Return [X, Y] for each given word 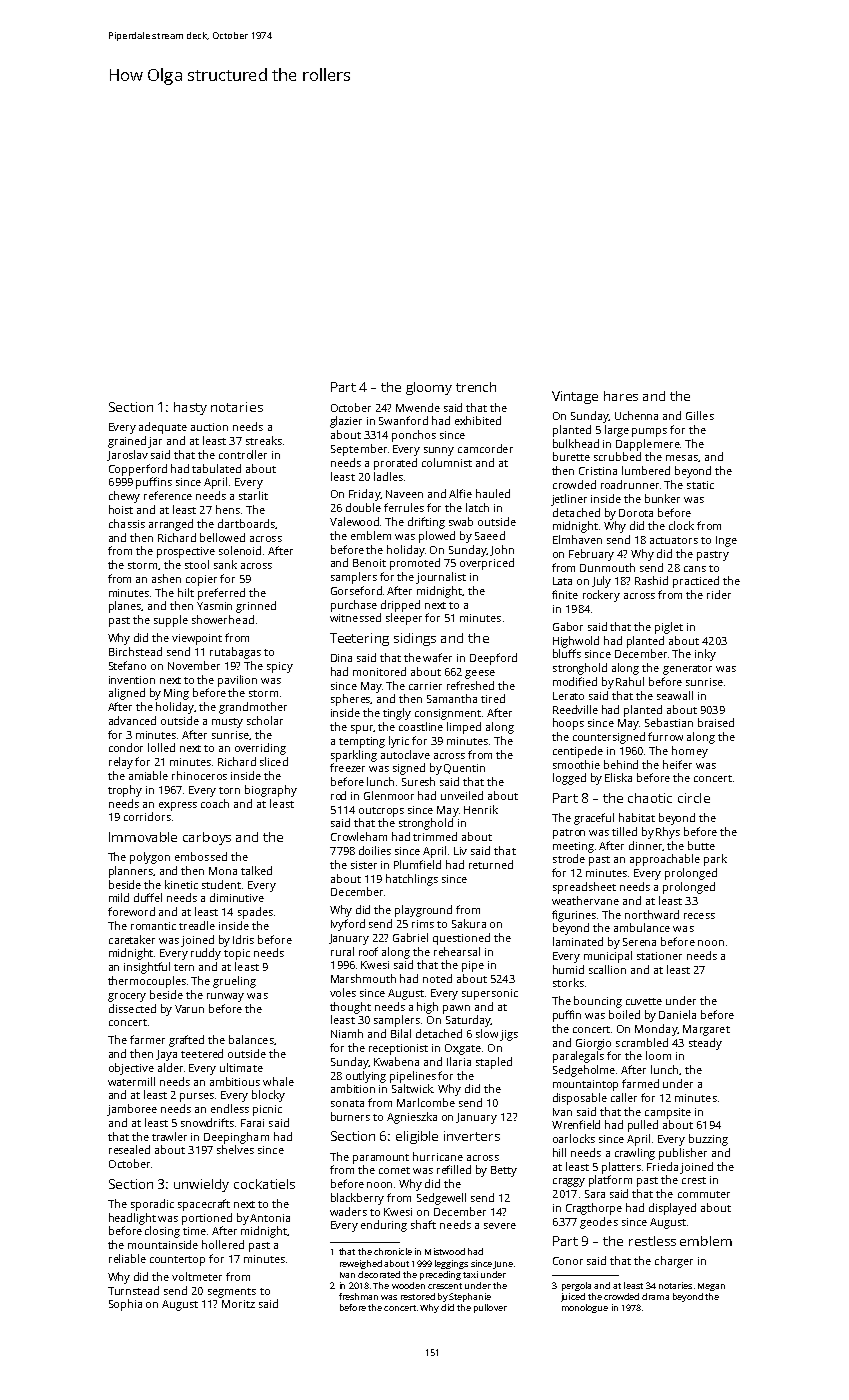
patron [569, 834]
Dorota [636, 513]
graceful [594, 819]
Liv [460, 851]
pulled [643, 1126]
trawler [169, 1136]
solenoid [240, 550]
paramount [381, 1159]
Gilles [700, 415]
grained [127, 442]
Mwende [418, 407]
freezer [347, 767]
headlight [132, 1219]
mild [119, 897]
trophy [125, 791]
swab [461, 521]
